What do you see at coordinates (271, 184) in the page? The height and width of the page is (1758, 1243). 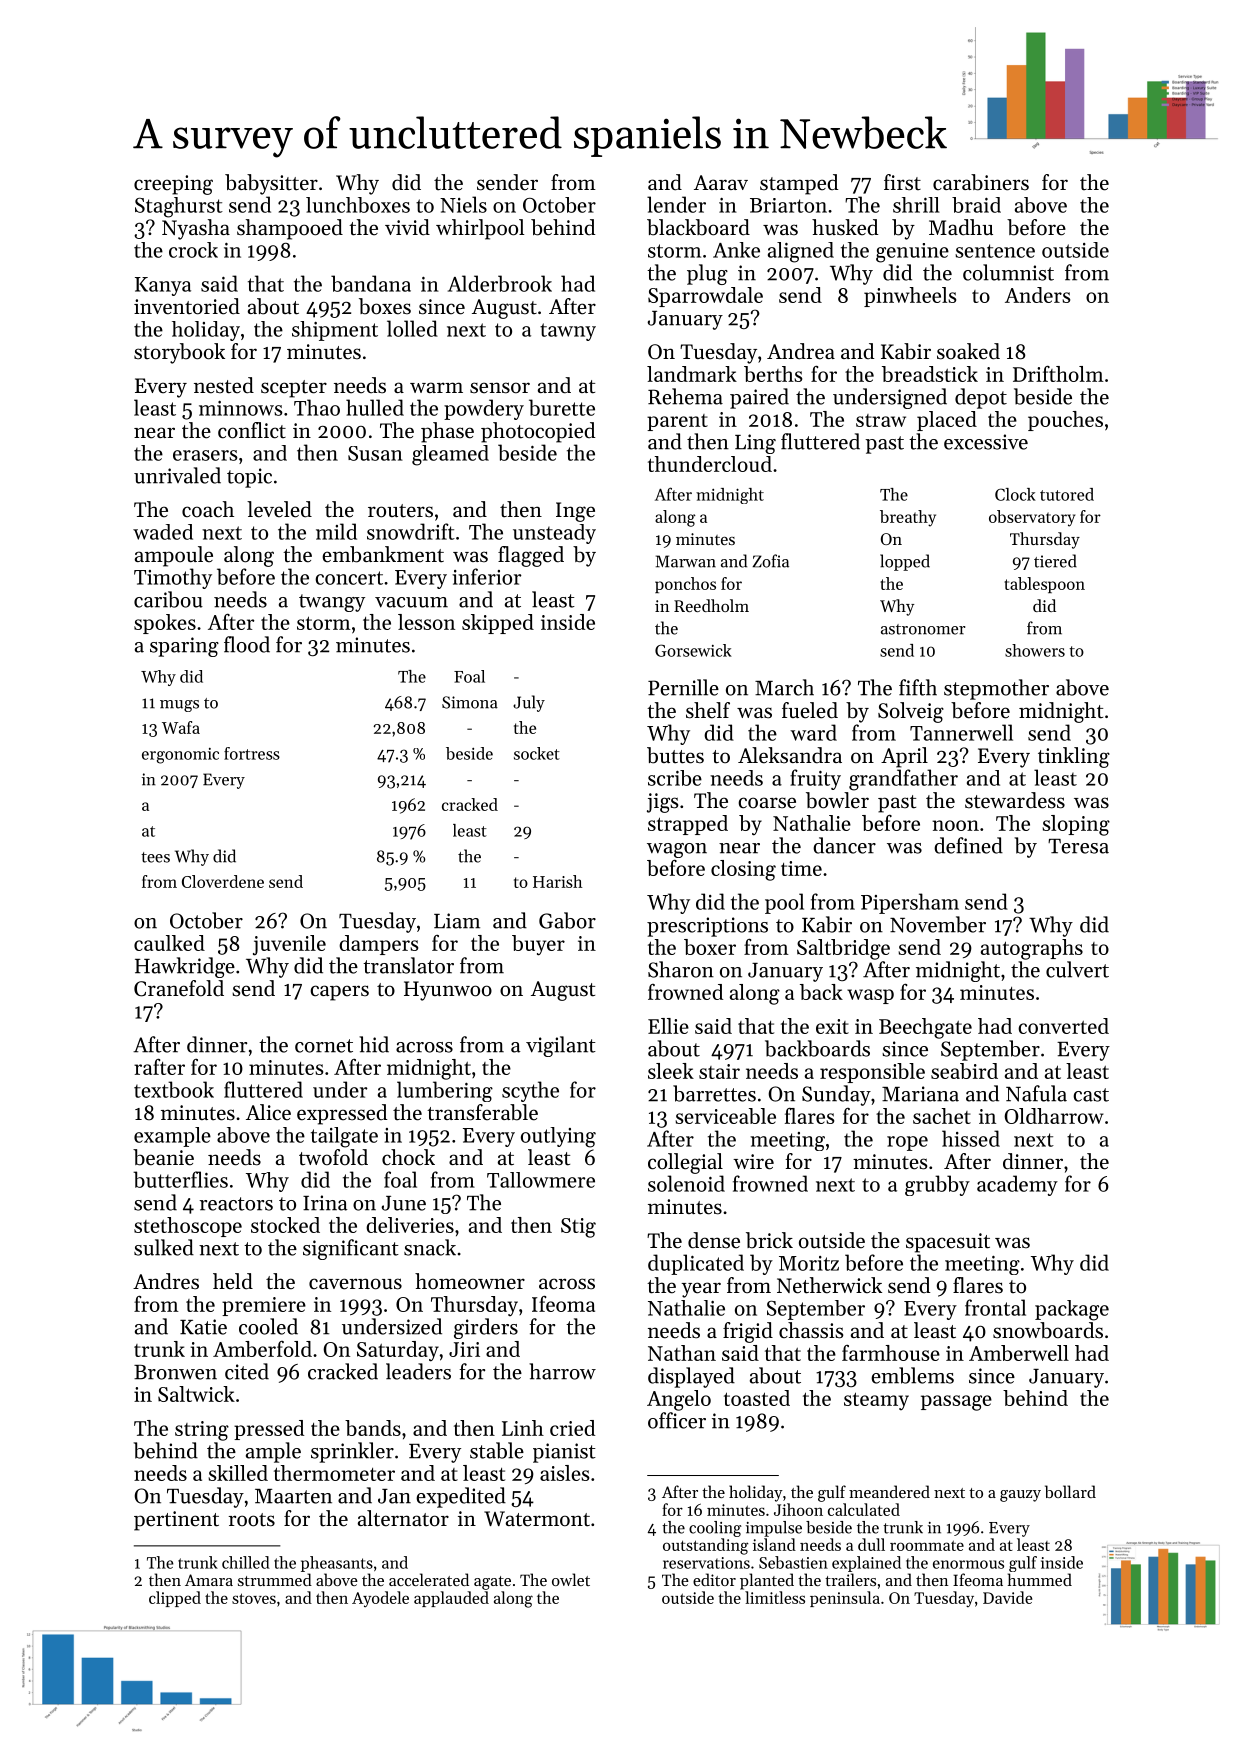 I see `babysitter` at bounding box center [271, 184].
